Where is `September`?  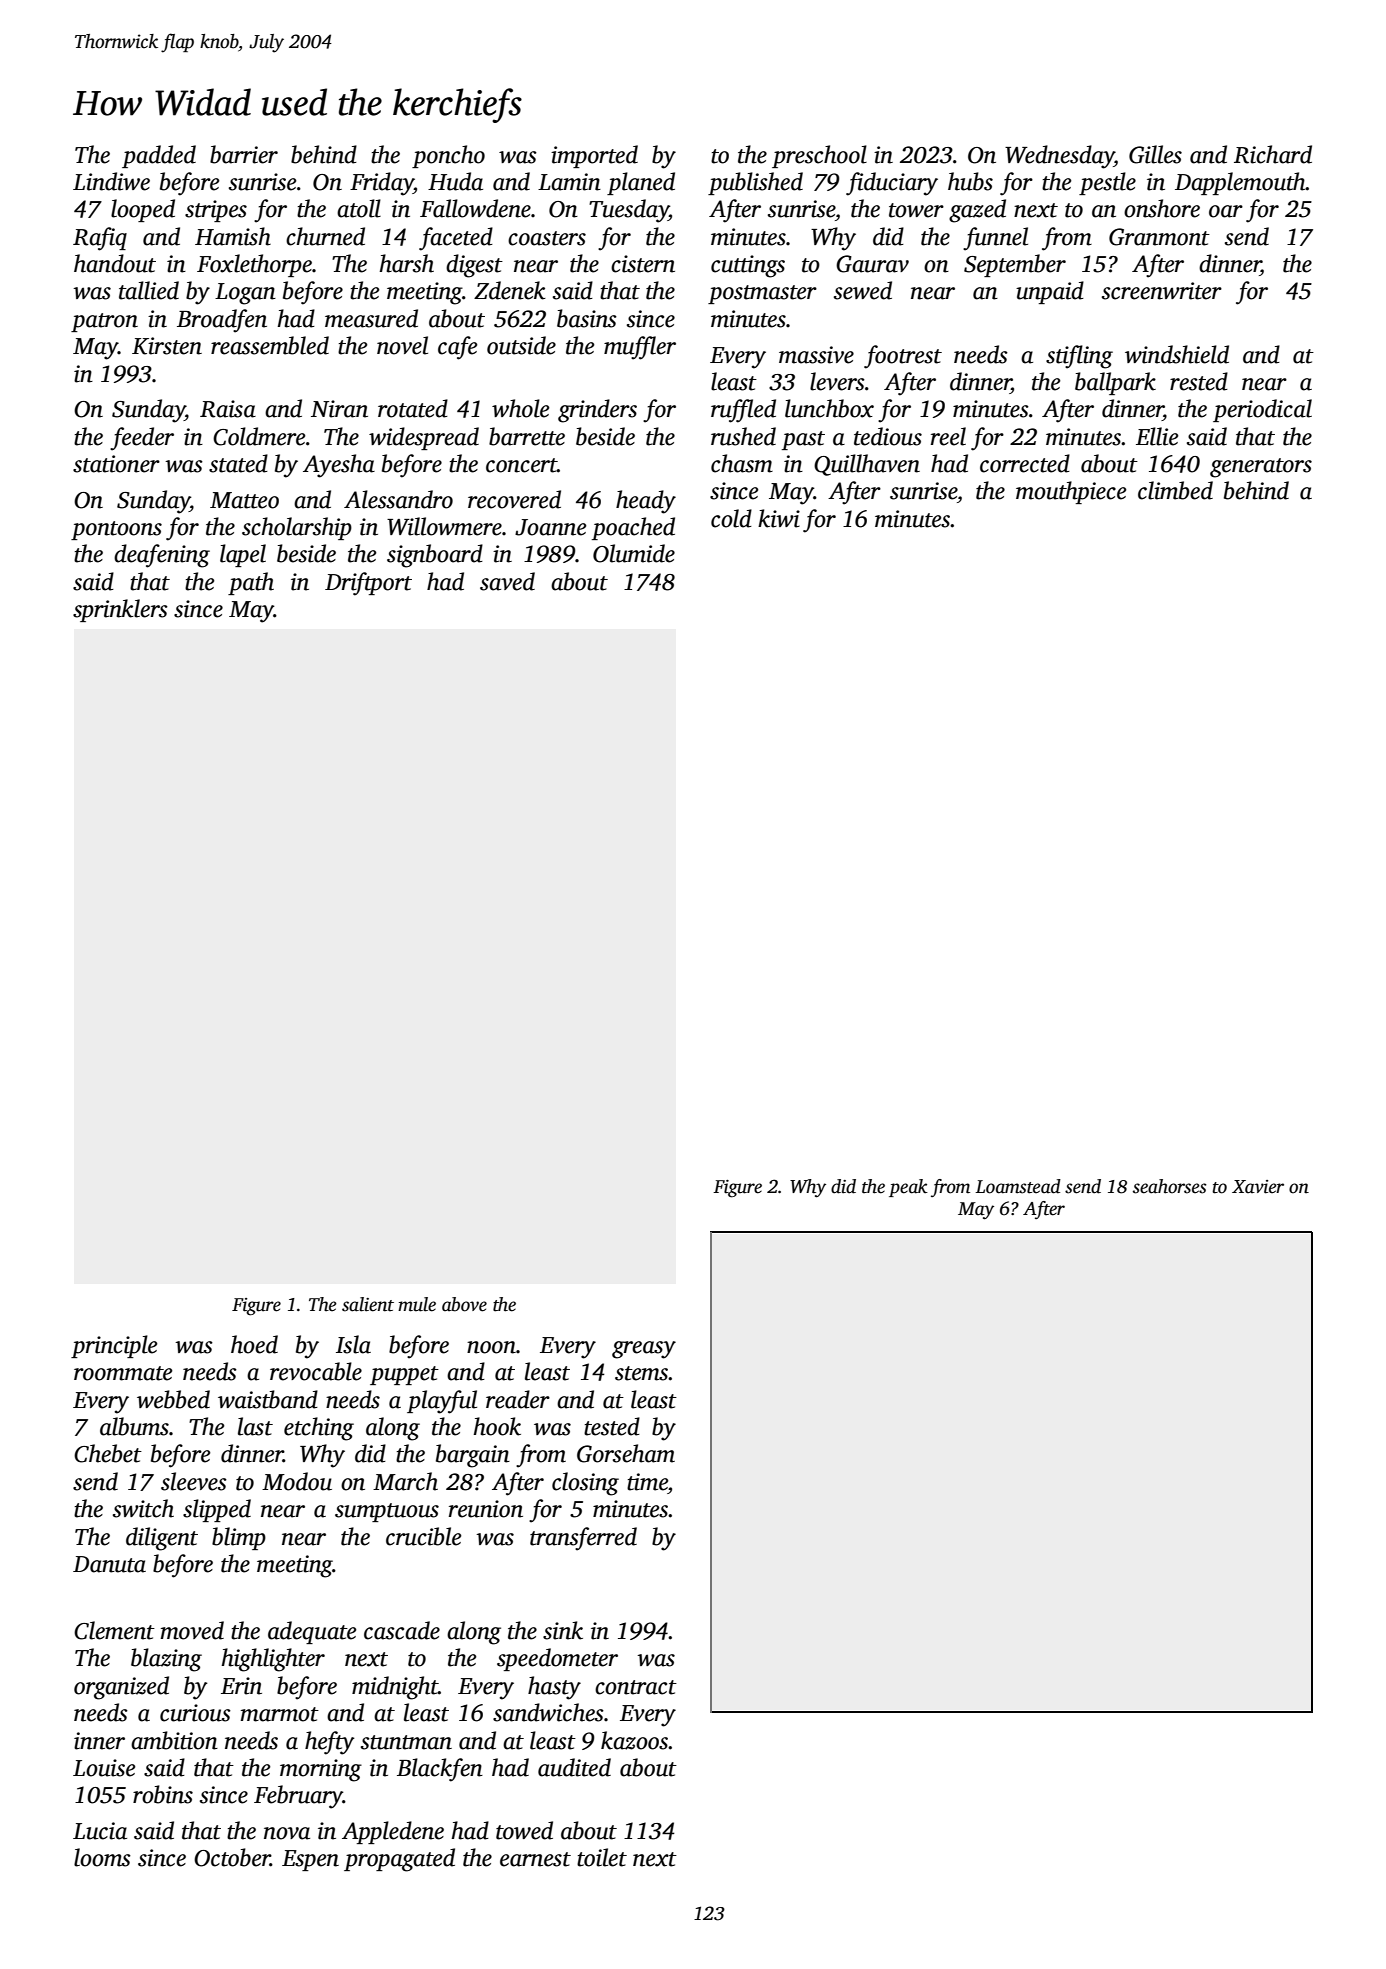
September is located at coordinates (1015, 265).
